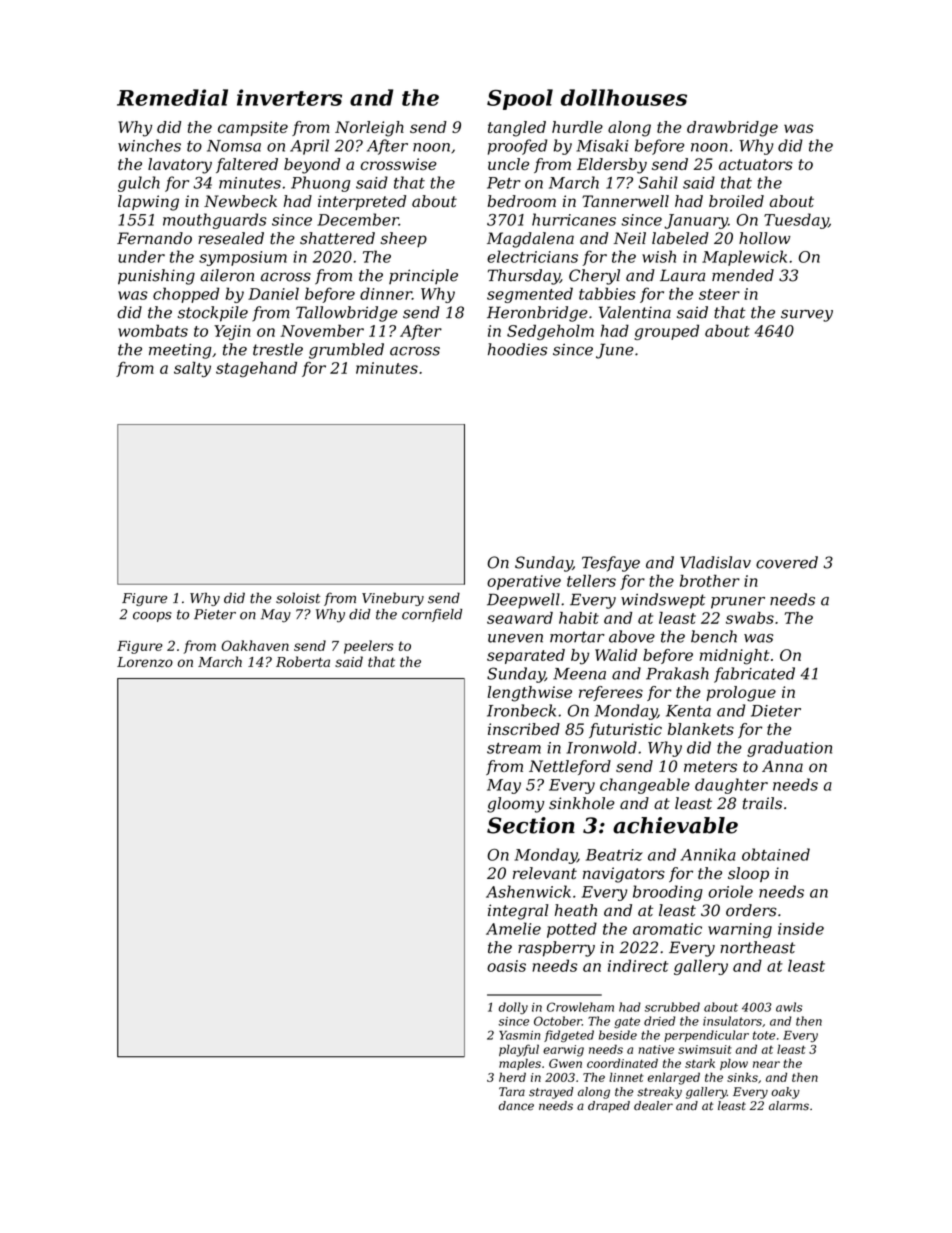 Image resolution: width=952 pixels, height=1233 pixels. I want to click on grouped, so click(666, 332).
